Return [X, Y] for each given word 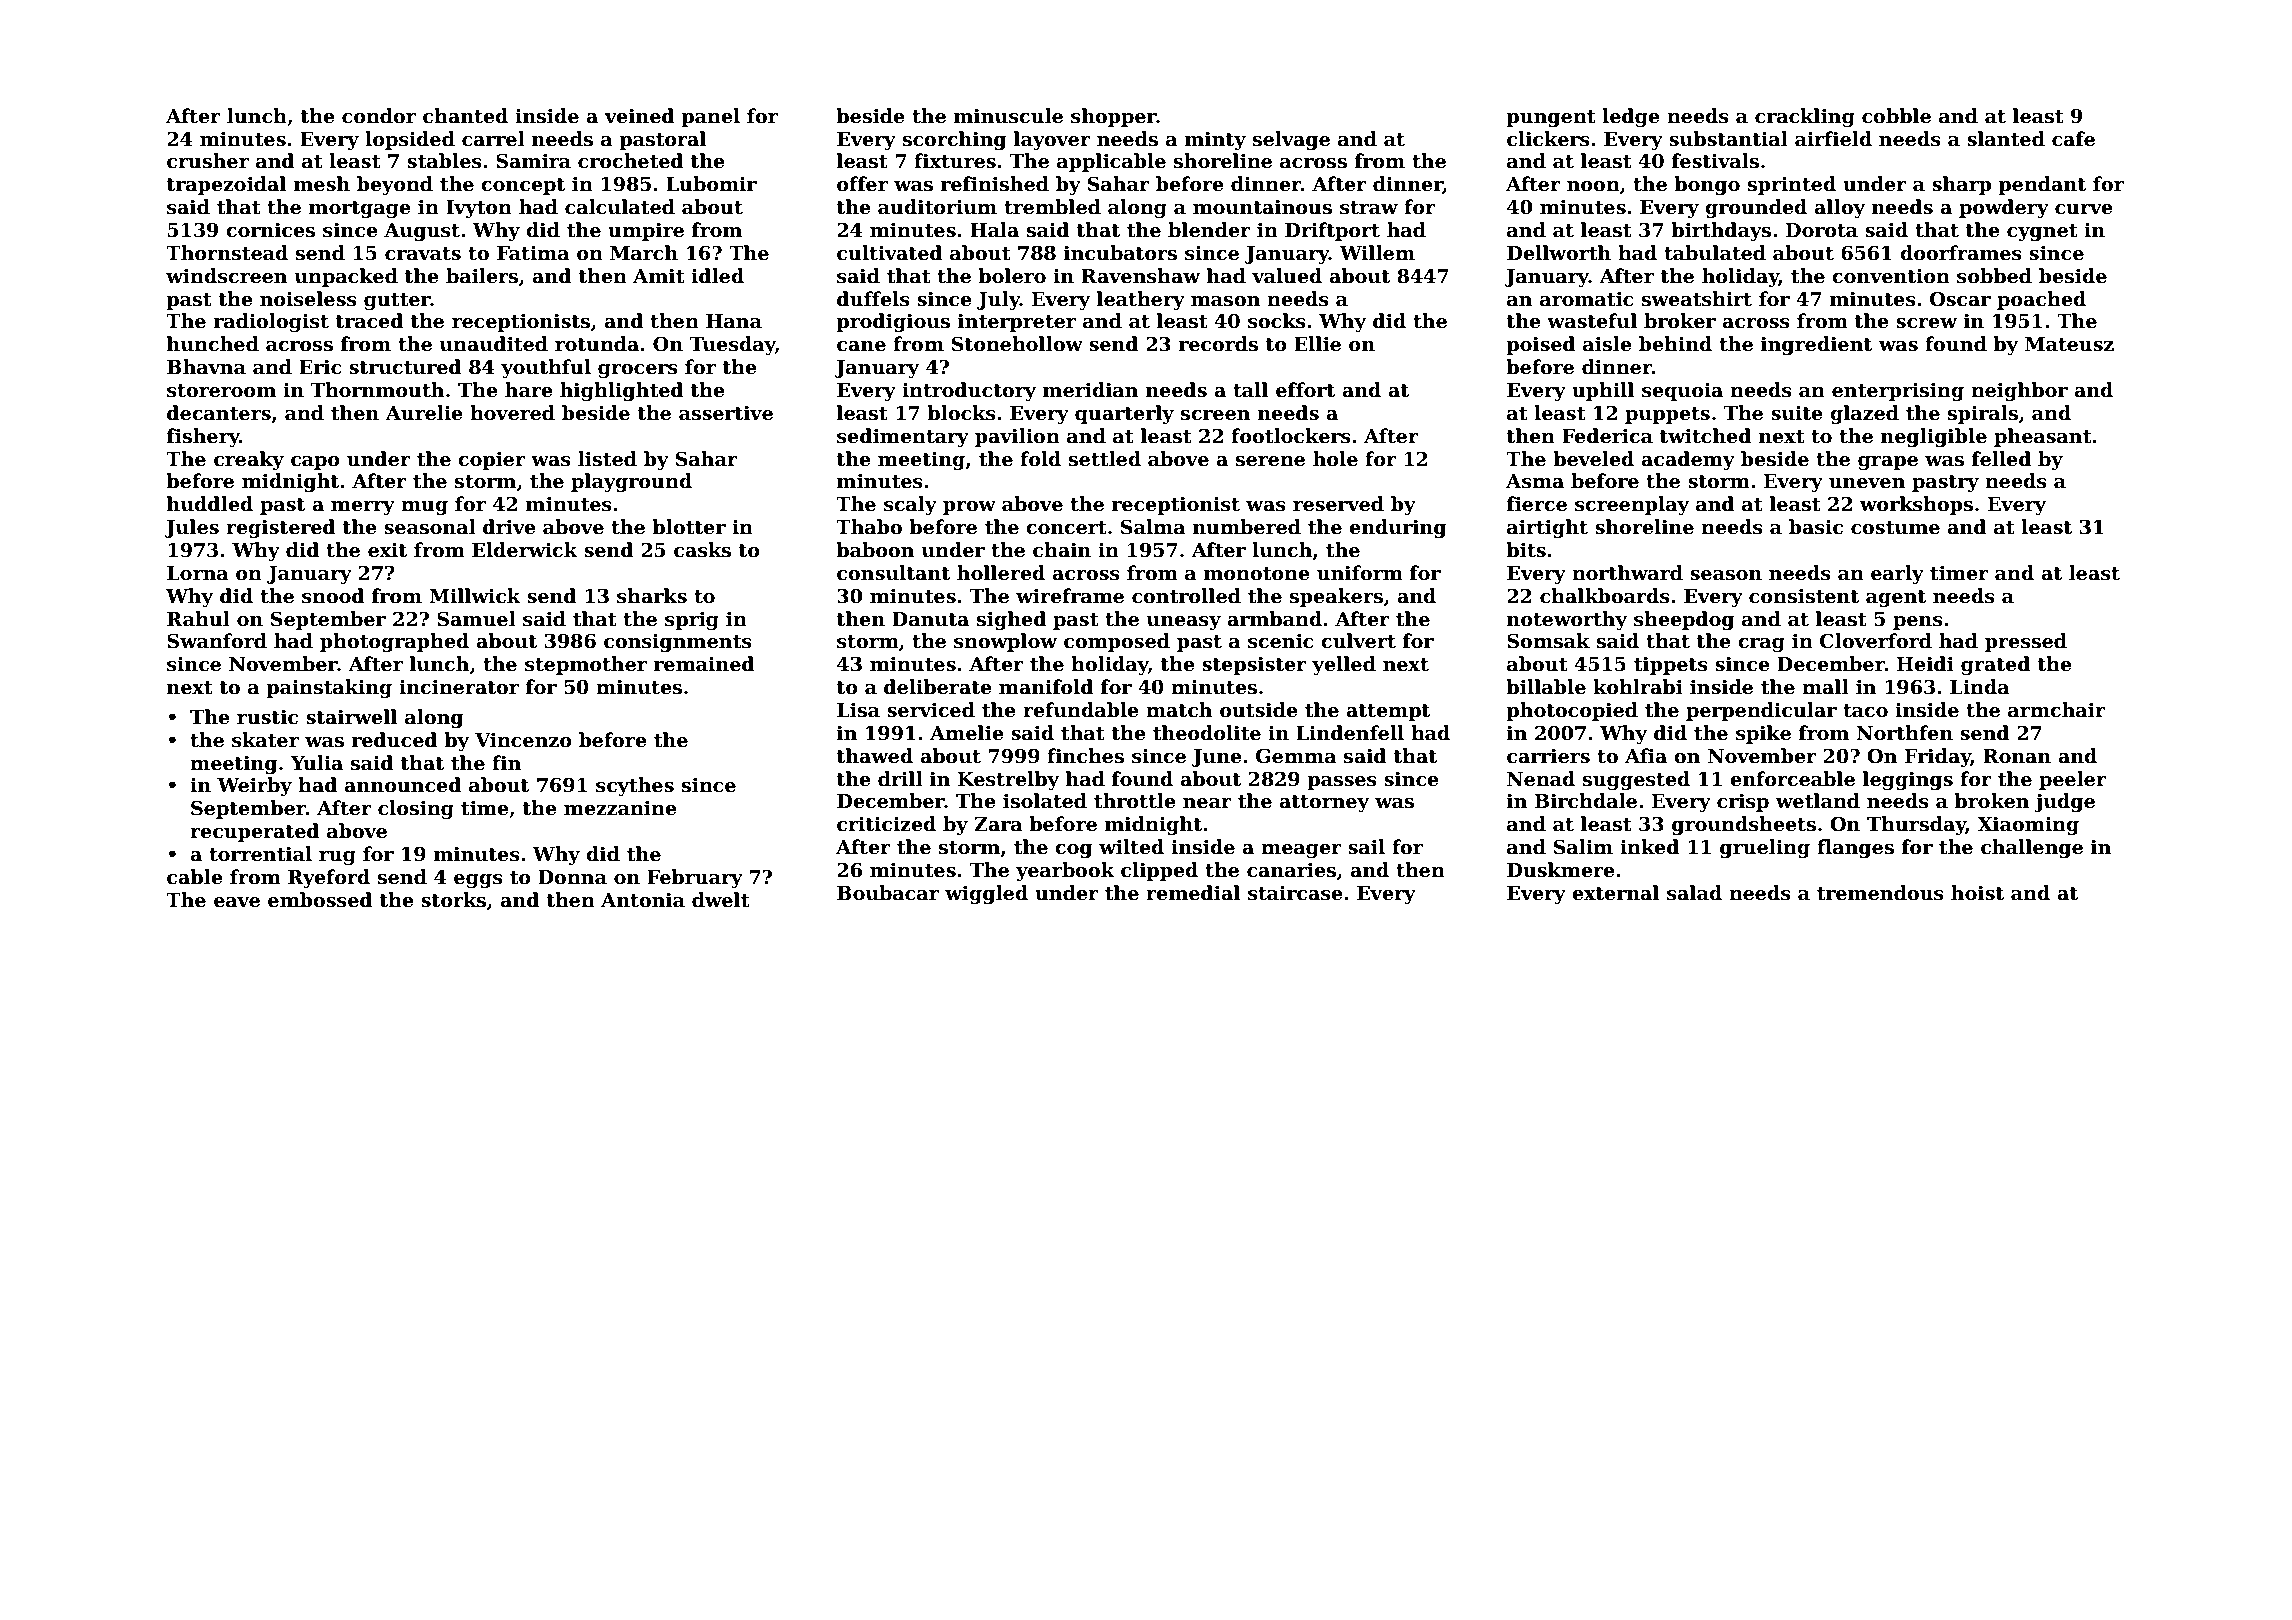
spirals [1983, 414]
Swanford [217, 641]
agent [1896, 598]
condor [379, 116]
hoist [1977, 893]
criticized [886, 824]
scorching [954, 140]
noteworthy [1567, 620]
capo [315, 463]
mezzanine [620, 808]
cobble [1896, 116]
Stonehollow [1017, 344]
